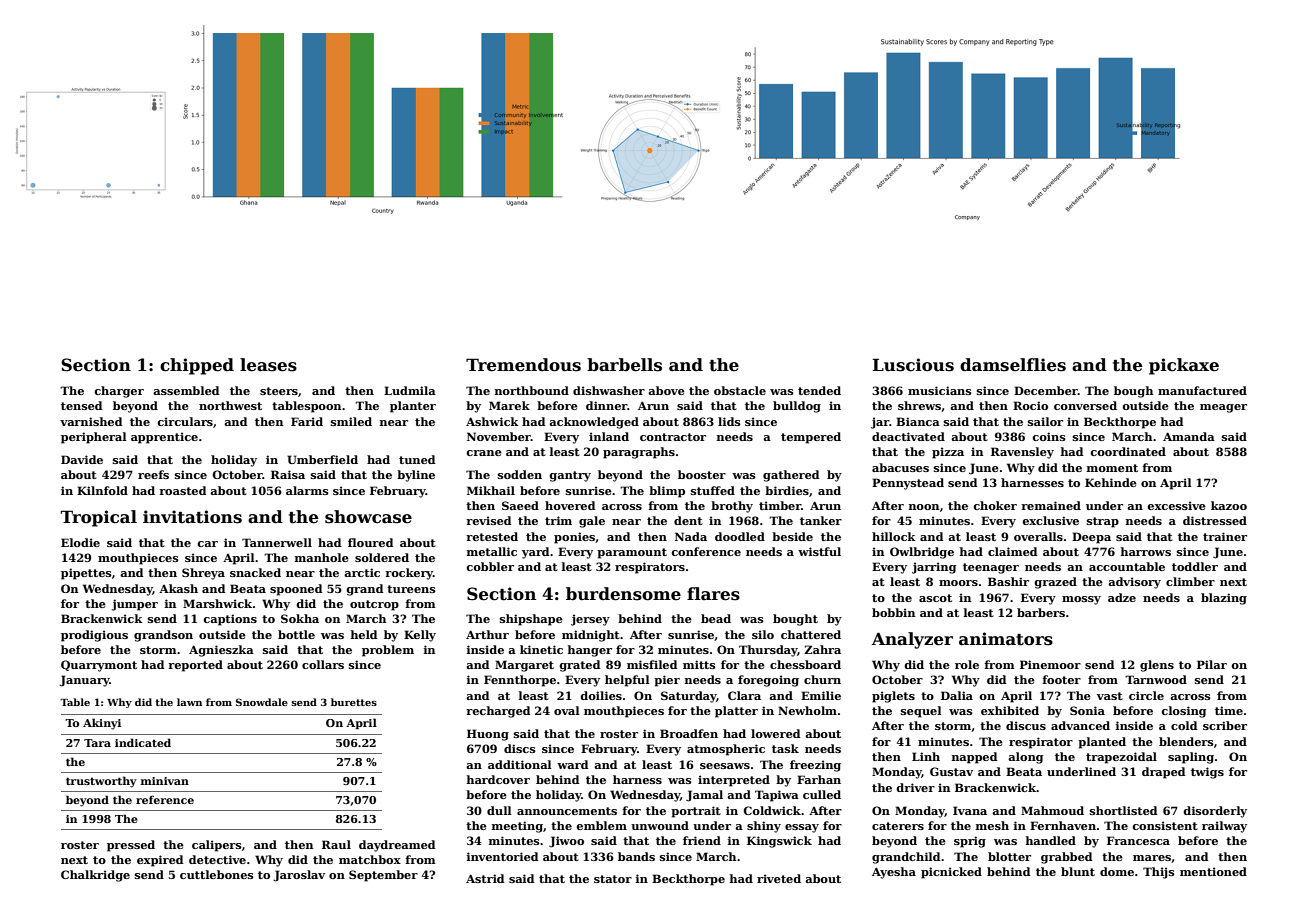  I want to click on Tremendous, so click(523, 365).
